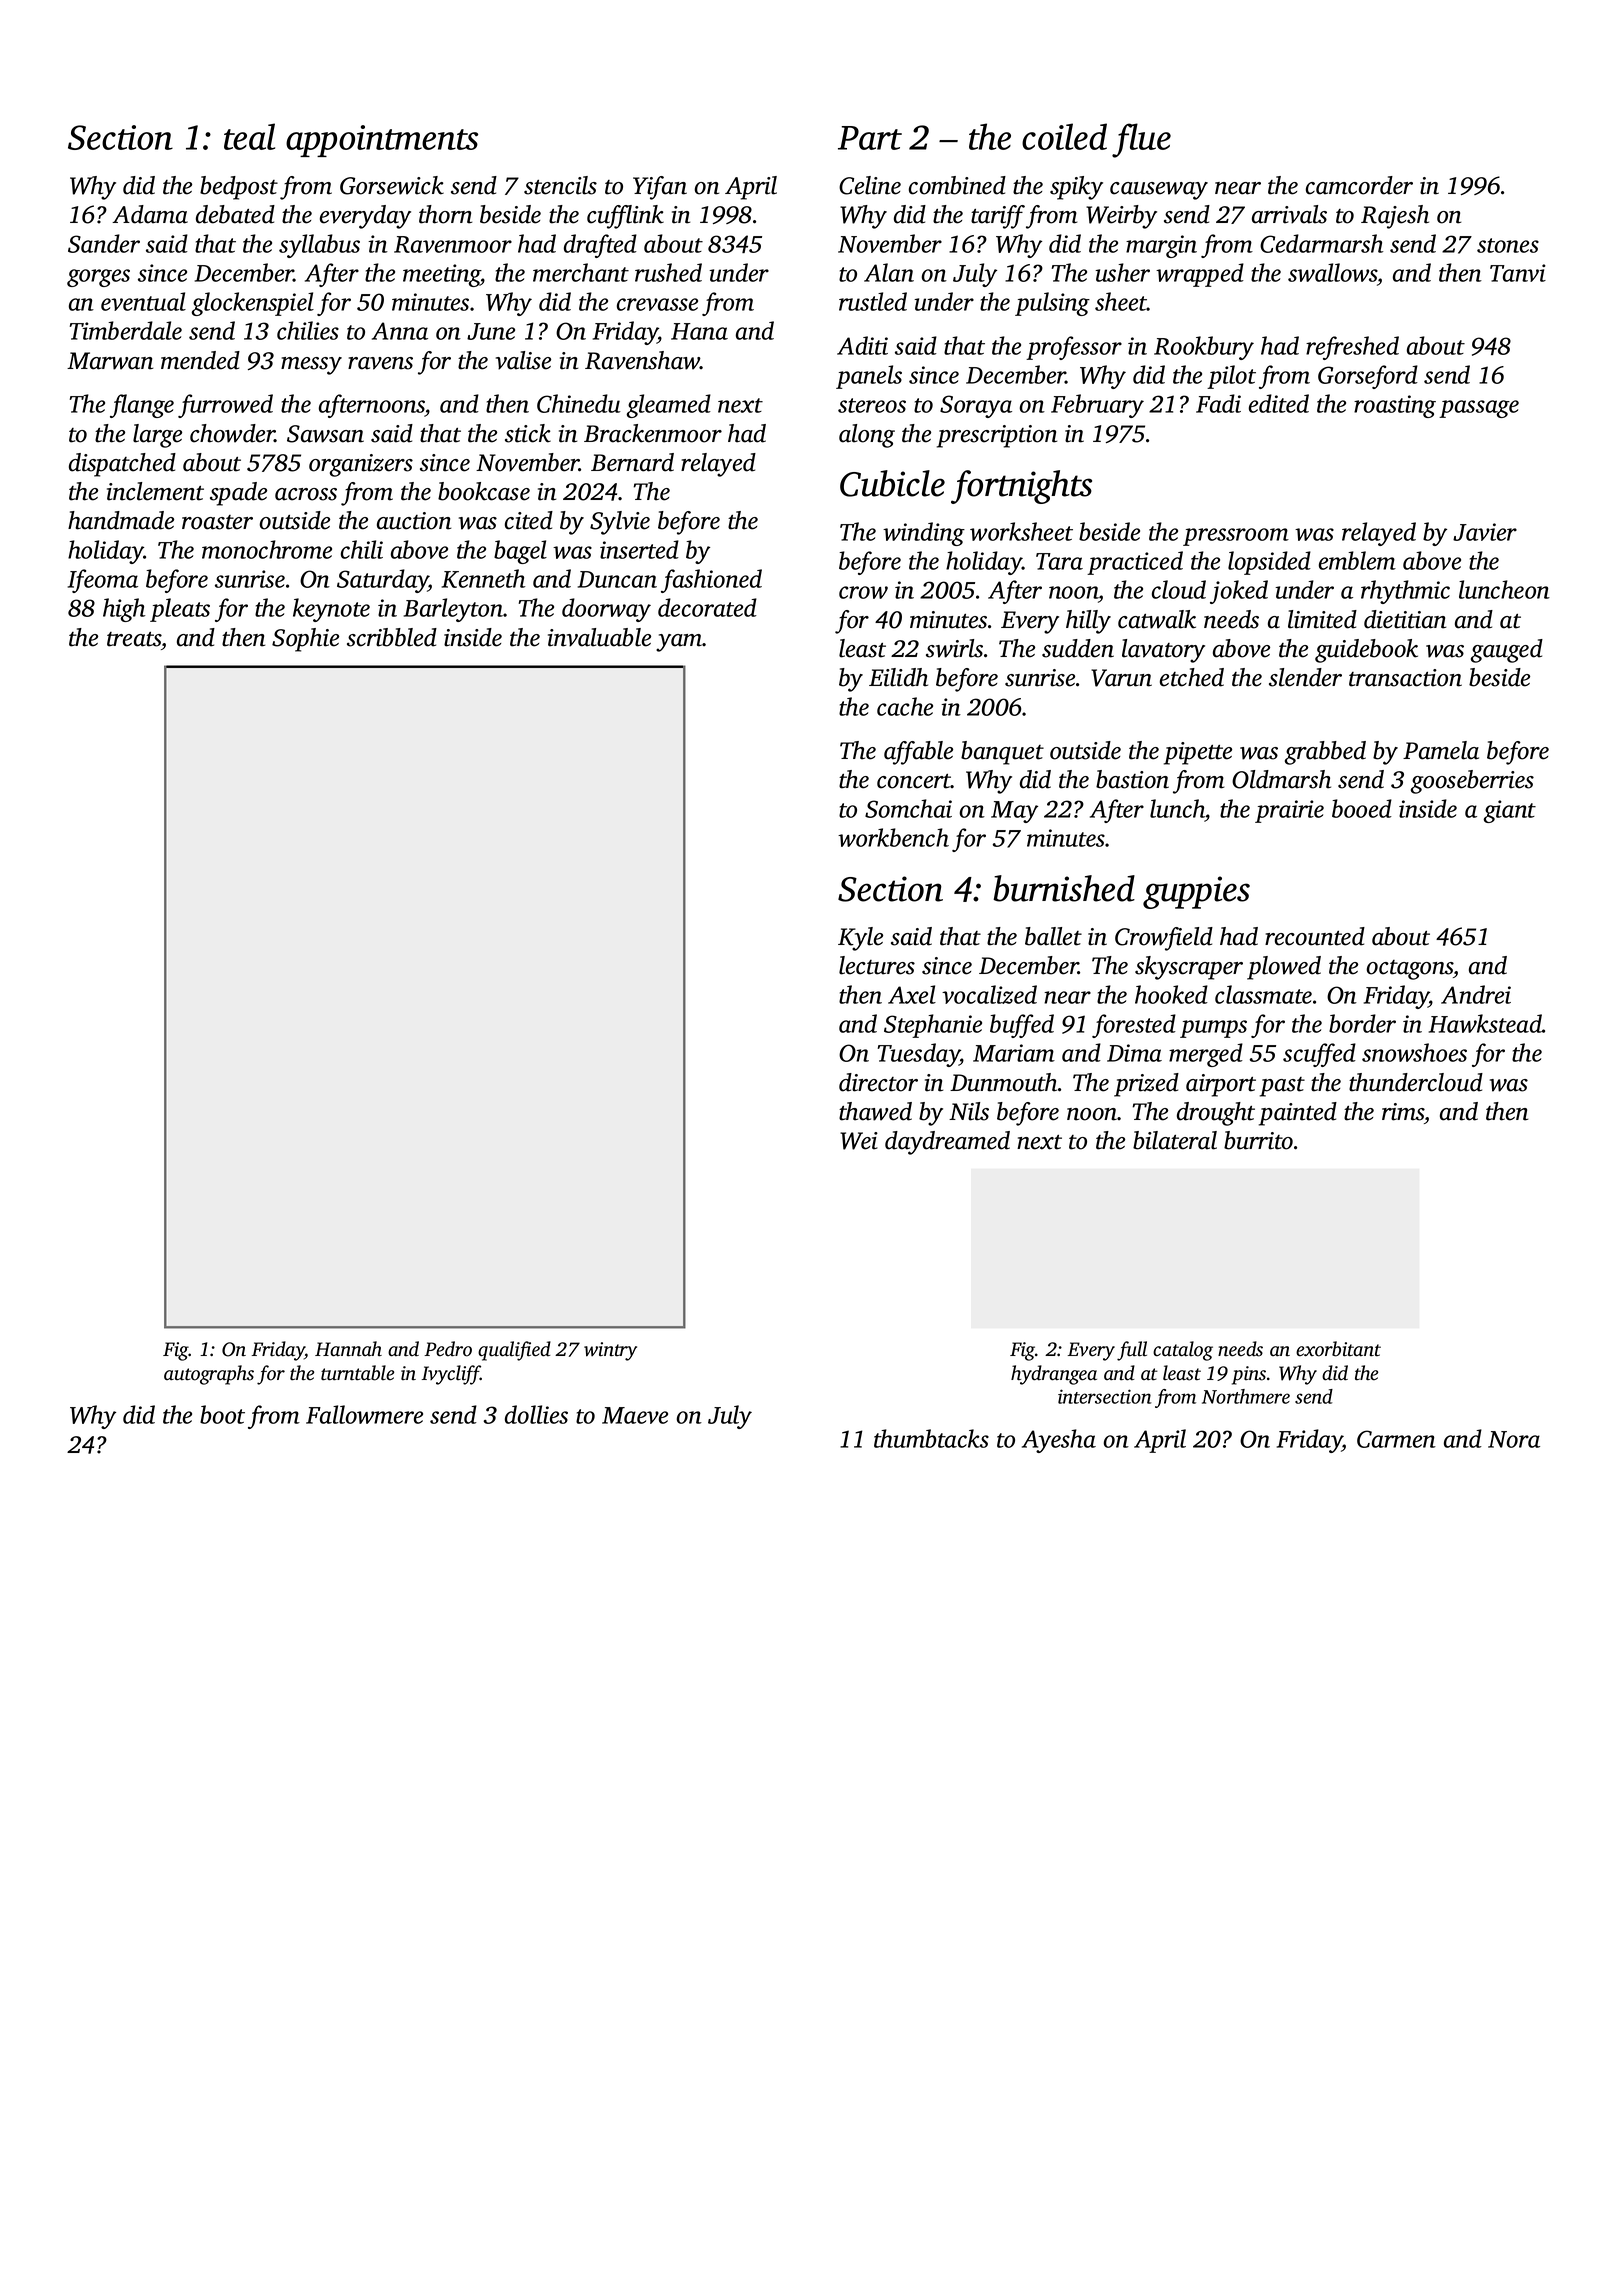  Describe the element at coordinates (1396, 1439) in the image. I see `Carmen` at that location.
